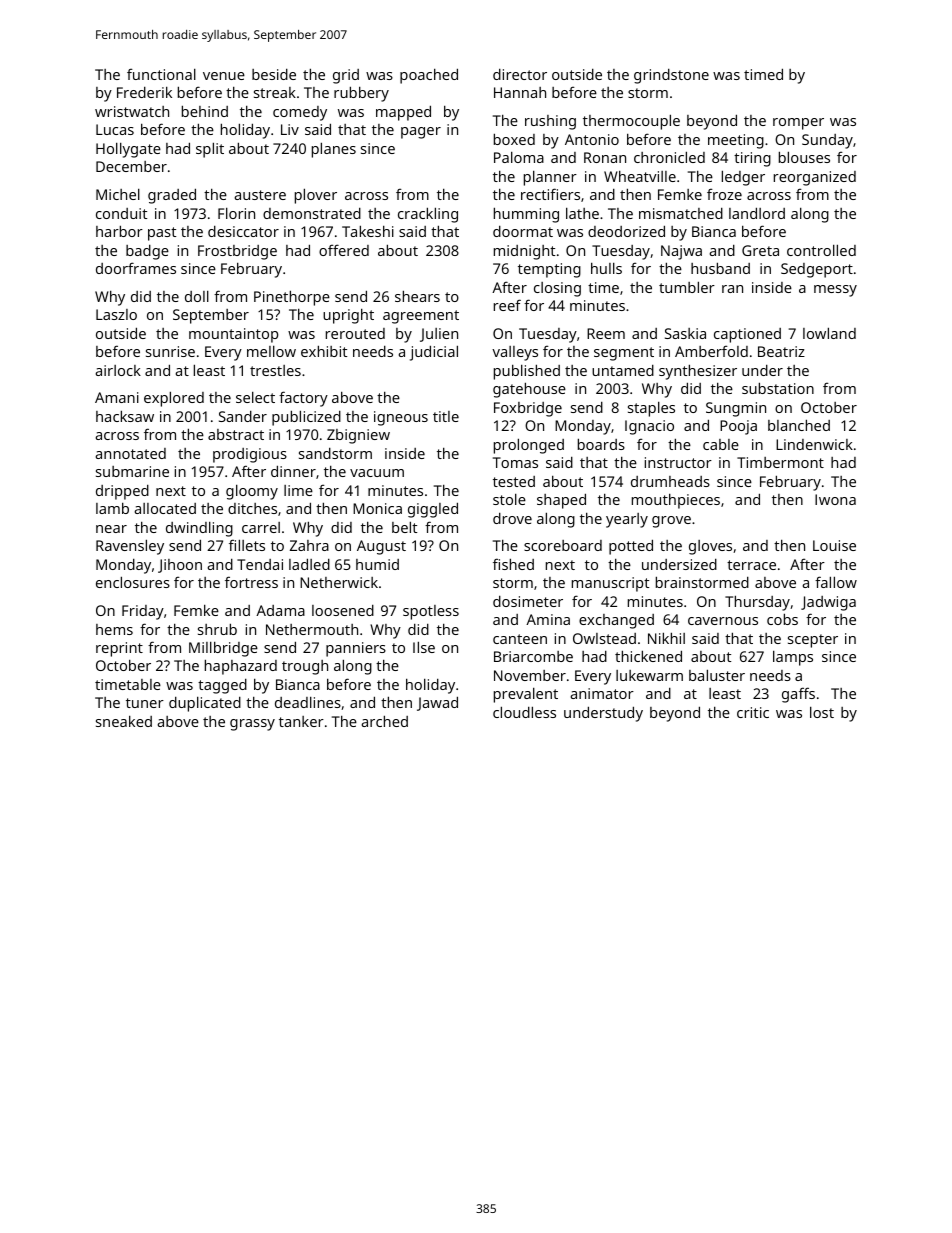 The width and height of the screenshot is (952, 1233). What do you see at coordinates (197, 296) in the screenshot?
I see `doll` at bounding box center [197, 296].
